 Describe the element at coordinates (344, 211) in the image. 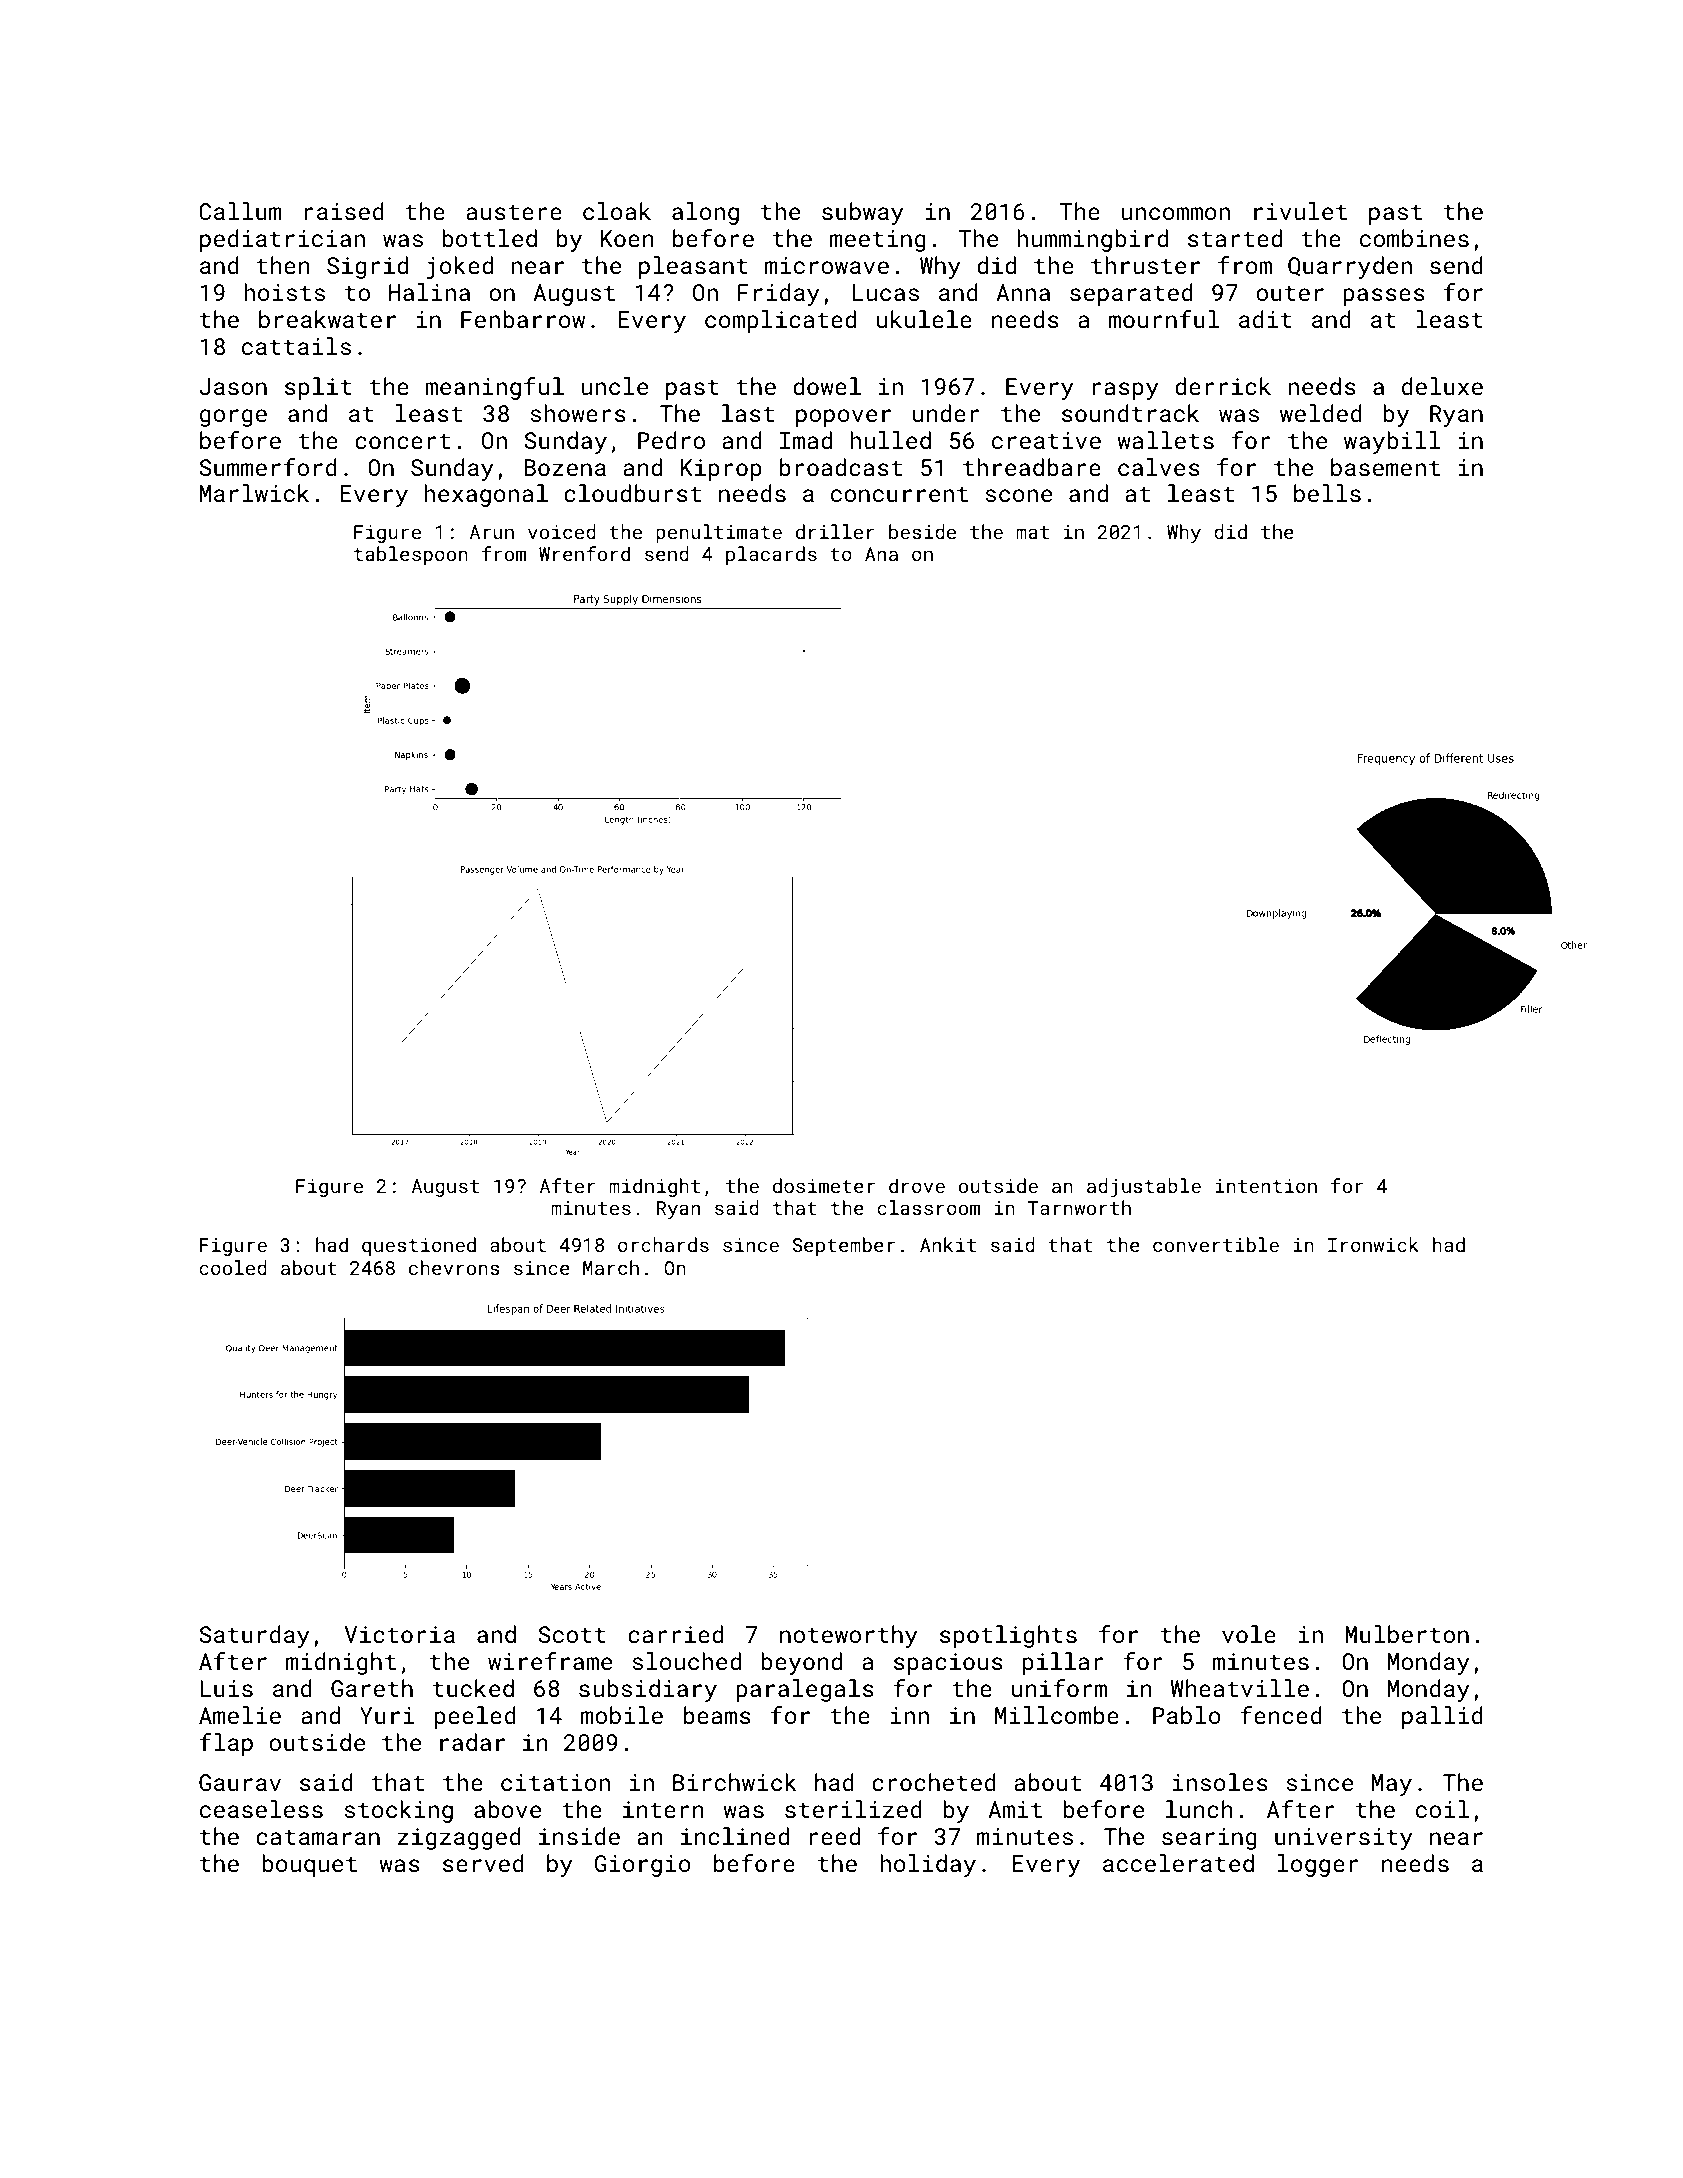

I see `raised` at that location.
